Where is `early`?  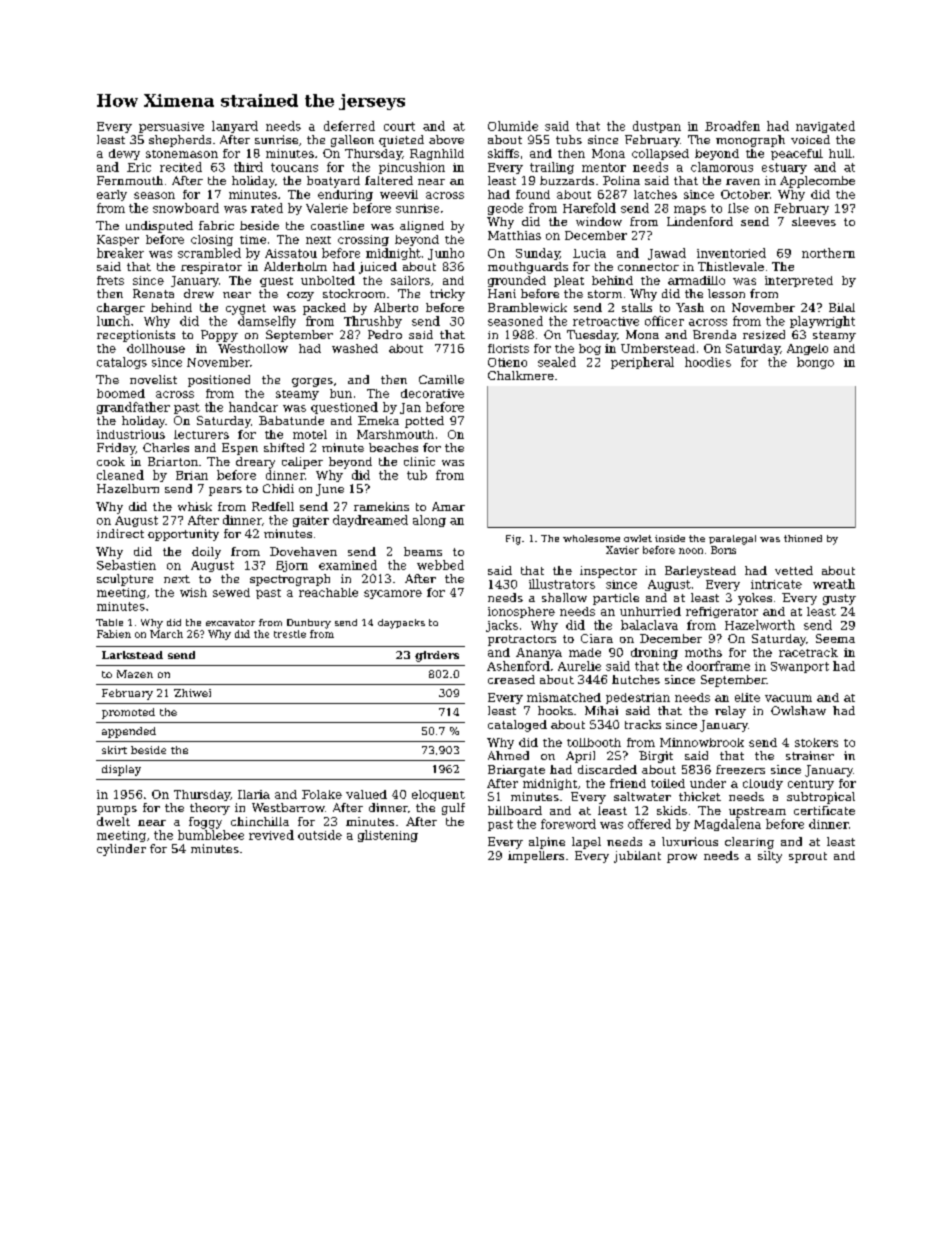
early is located at coordinates (112, 195).
